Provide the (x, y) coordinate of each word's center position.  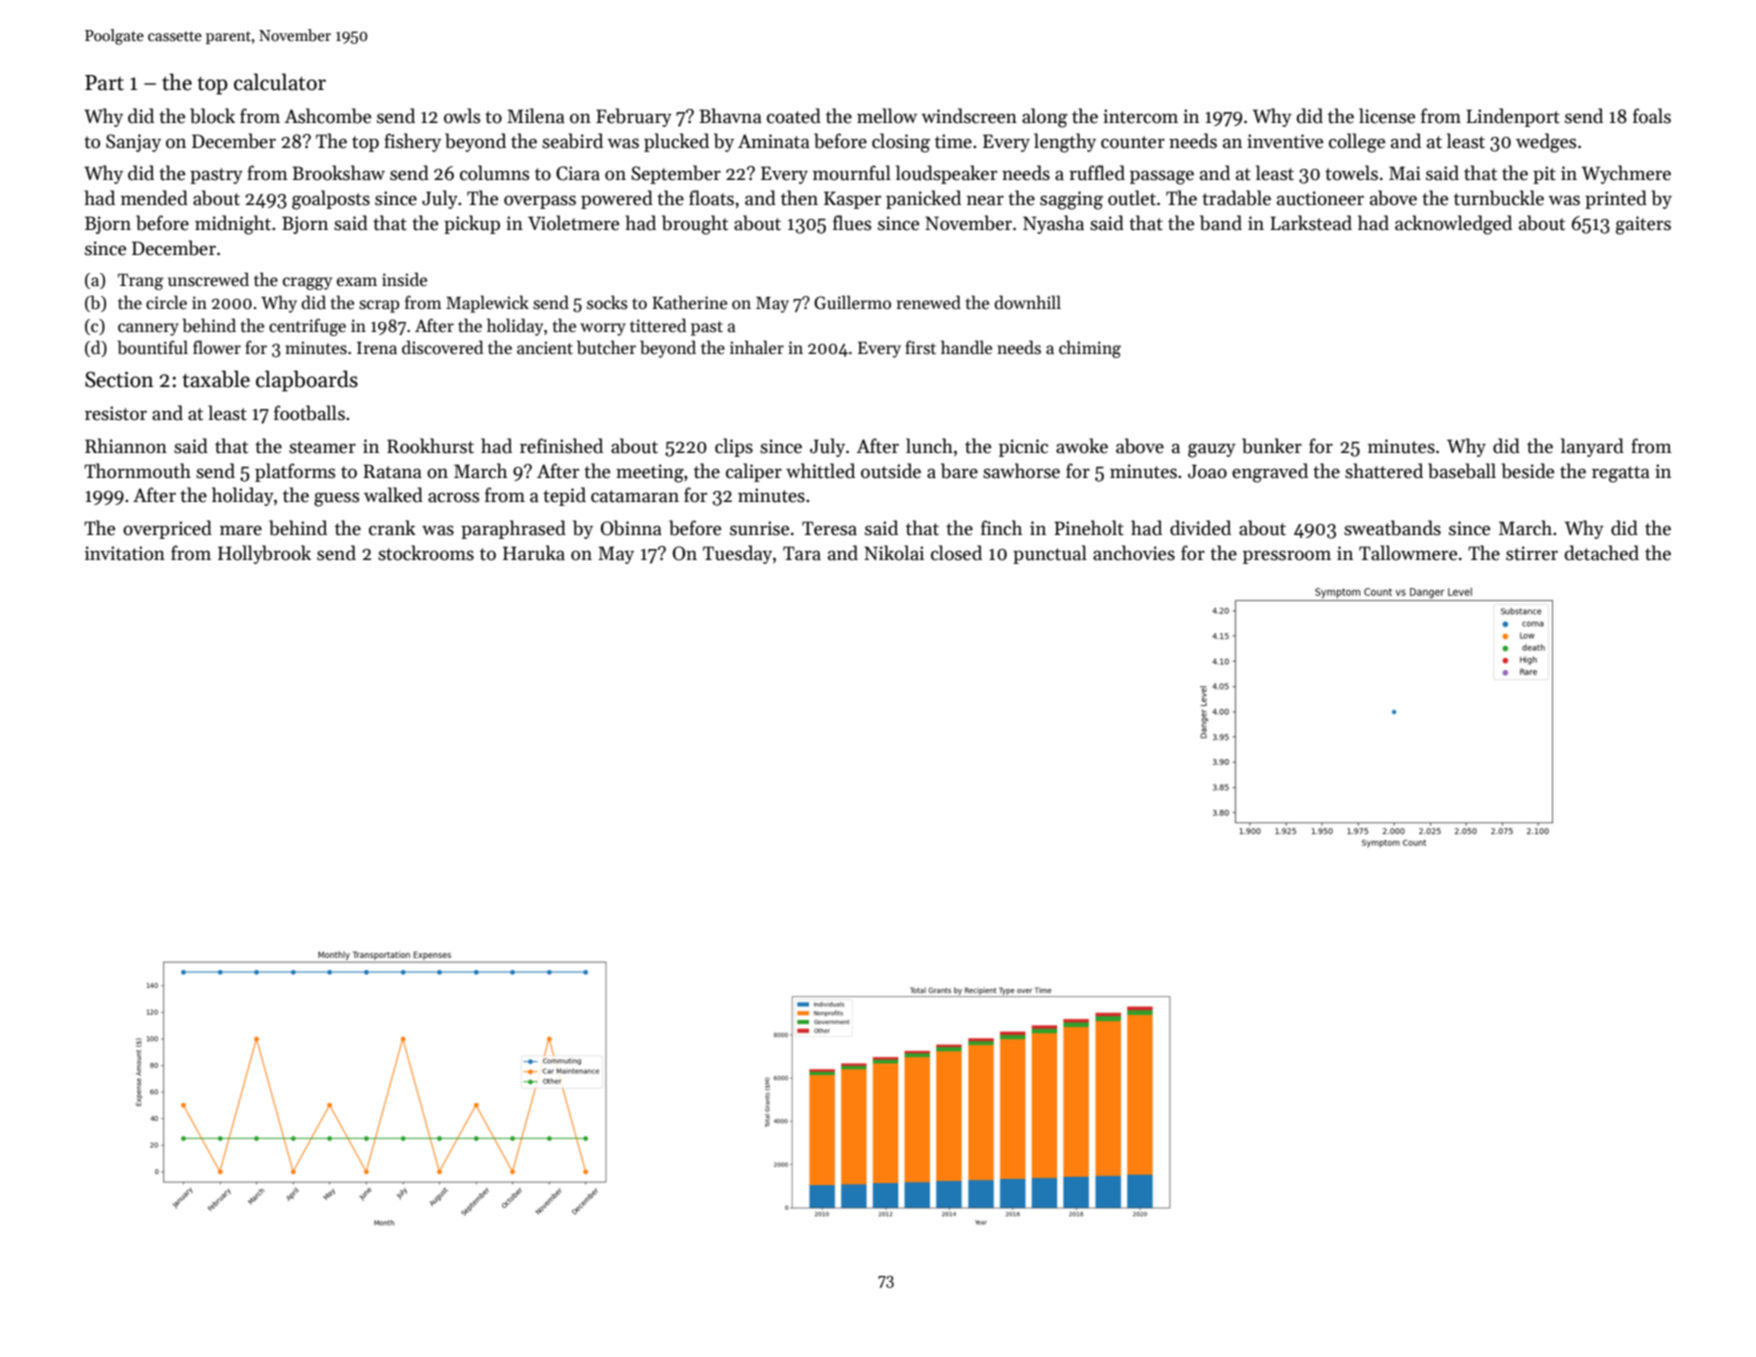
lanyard (1592, 447)
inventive (1285, 141)
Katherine (689, 302)
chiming (1090, 349)
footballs (309, 413)
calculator (280, 82)
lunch (929, 446)
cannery (148, 329)
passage (1162, 177)
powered (617, 199)
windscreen (969, 116)
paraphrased (513, 529)
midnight (233, 225)
